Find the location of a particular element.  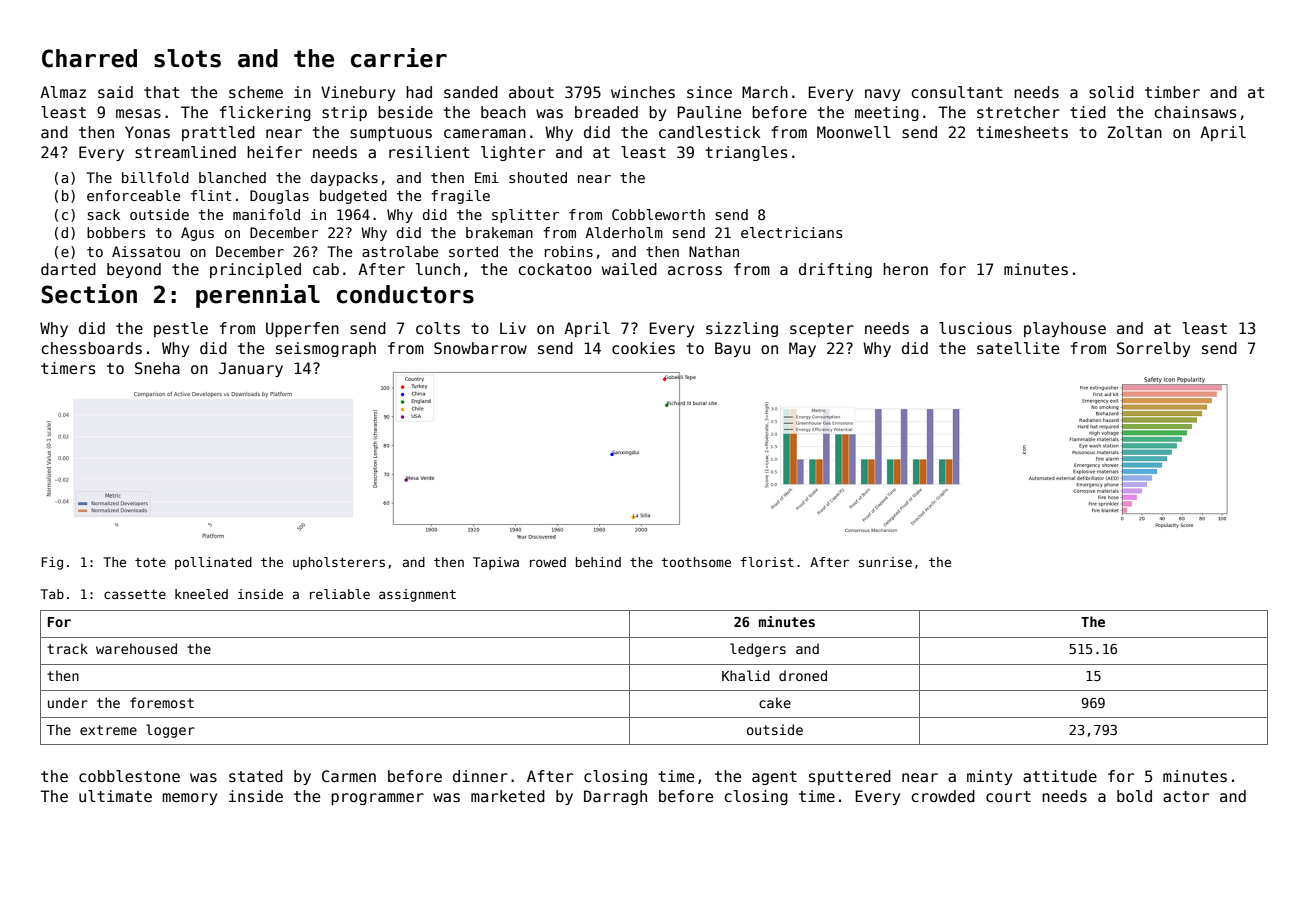

assignment is located at coordinates (417, 595).
